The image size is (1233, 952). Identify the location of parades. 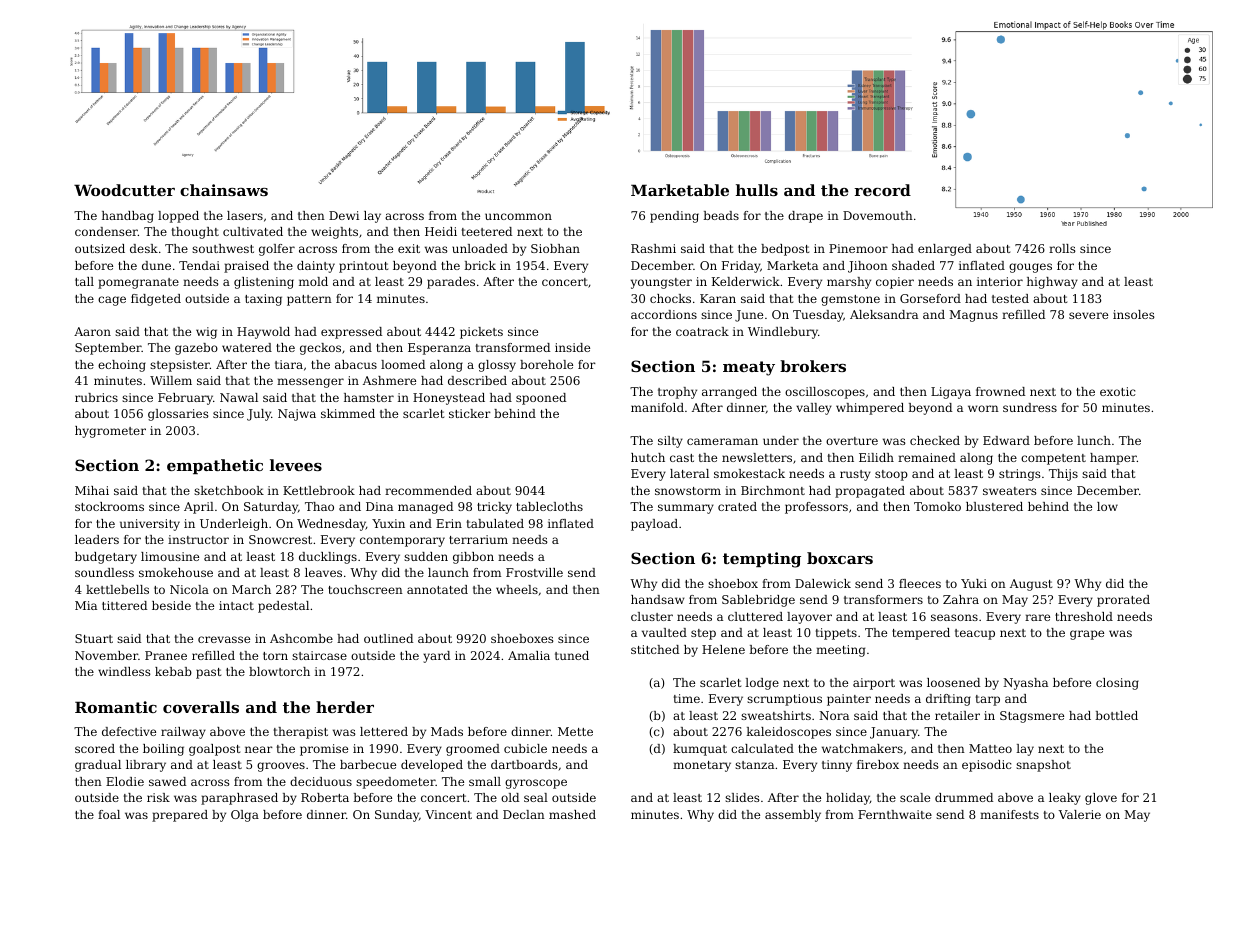
(451, 283).
